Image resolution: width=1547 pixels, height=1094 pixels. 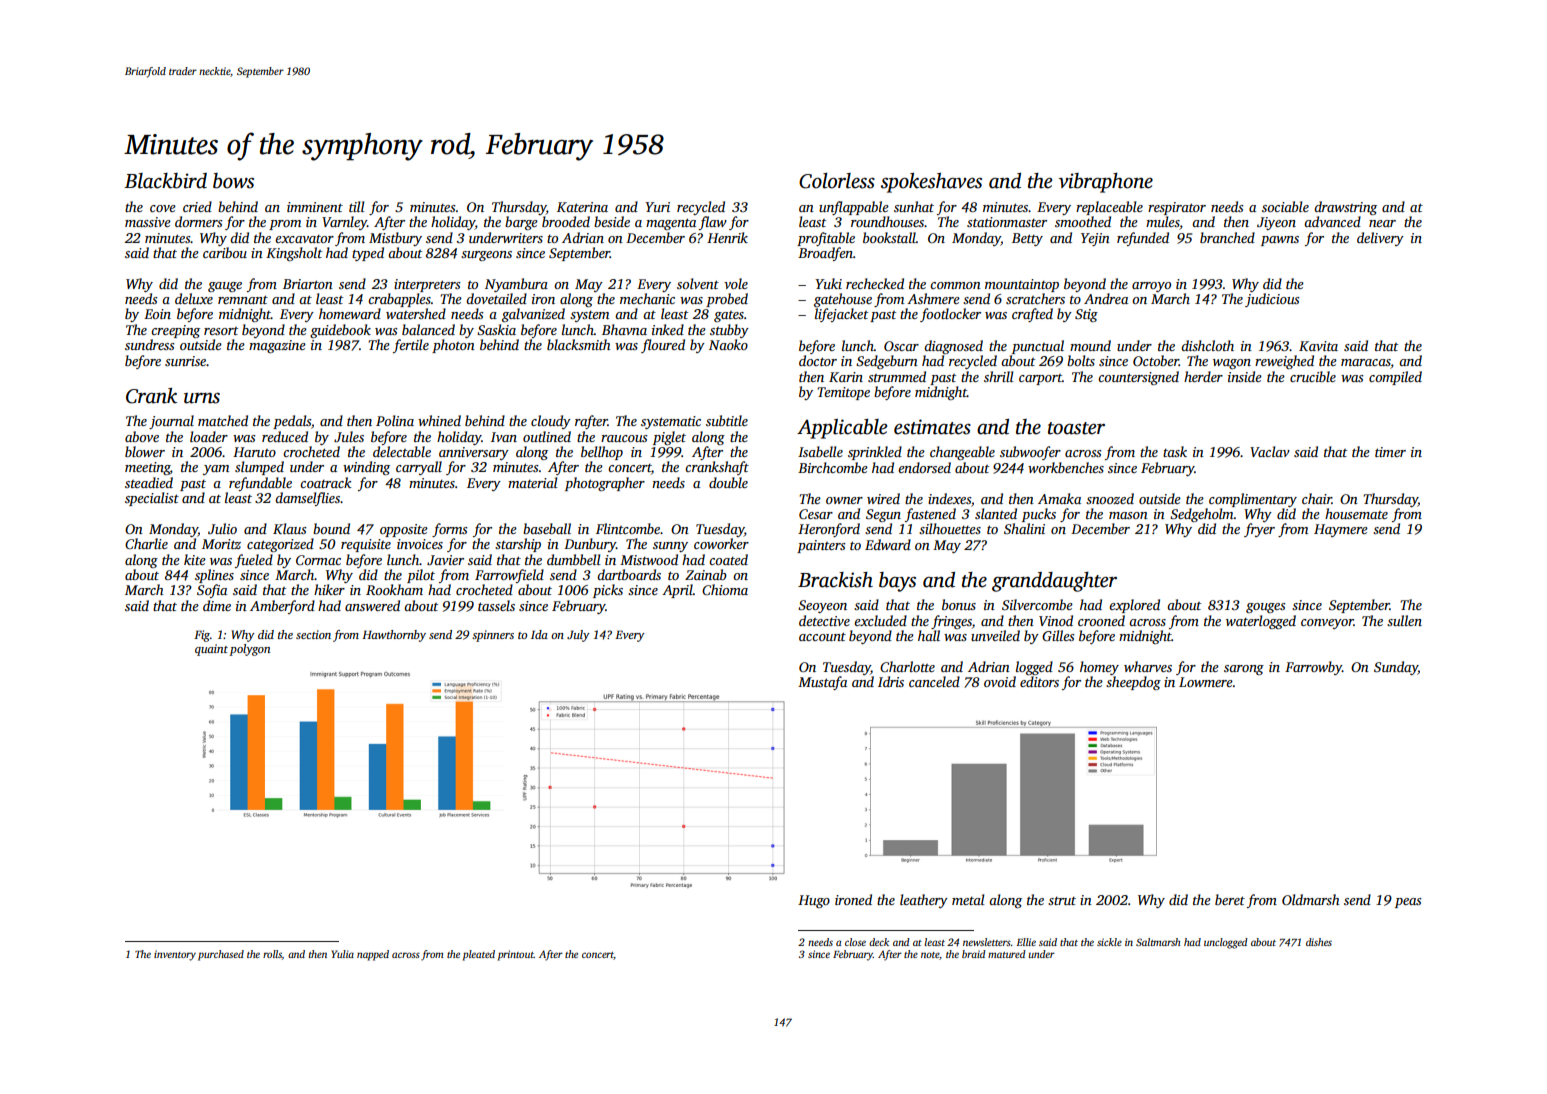 What do you see at coordinates (366, 545) in the image?
I see `requisite` at bounding box center [366, 545].
